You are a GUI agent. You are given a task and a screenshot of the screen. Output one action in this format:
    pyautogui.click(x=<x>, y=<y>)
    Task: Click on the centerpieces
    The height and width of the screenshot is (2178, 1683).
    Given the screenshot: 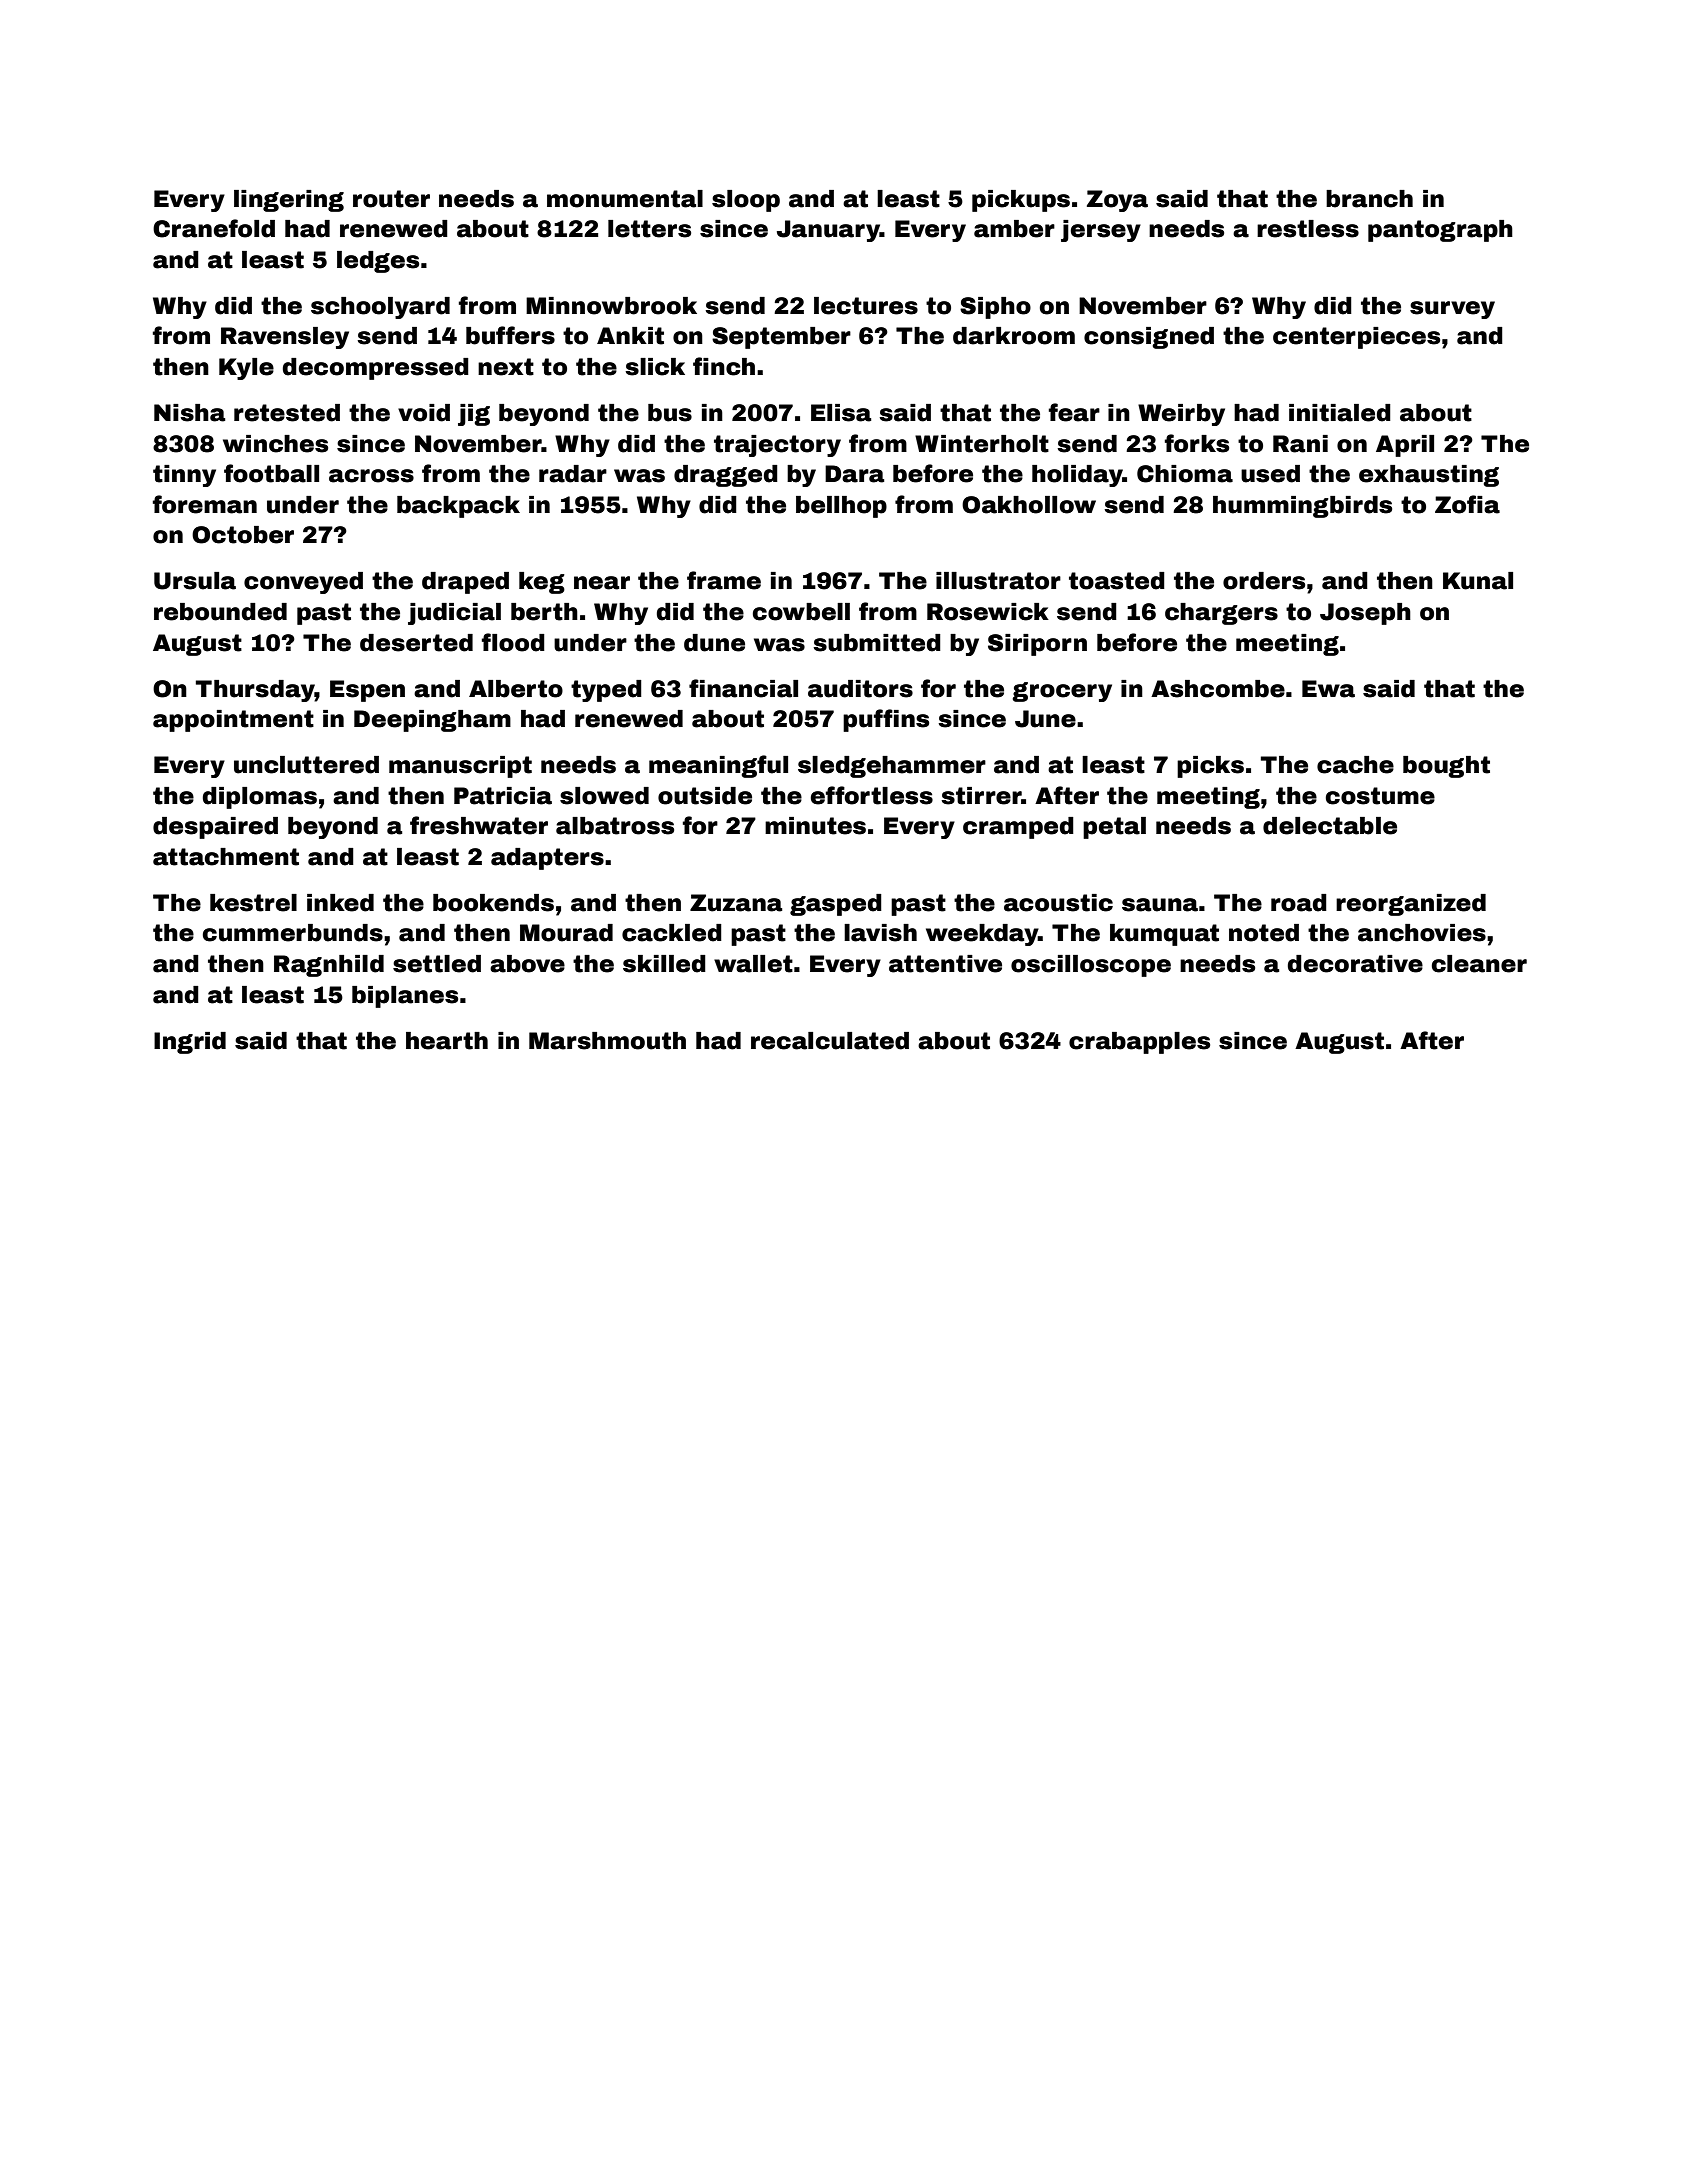 What is the action you would take?
    pyautogui.click(x=1356, y=338)
